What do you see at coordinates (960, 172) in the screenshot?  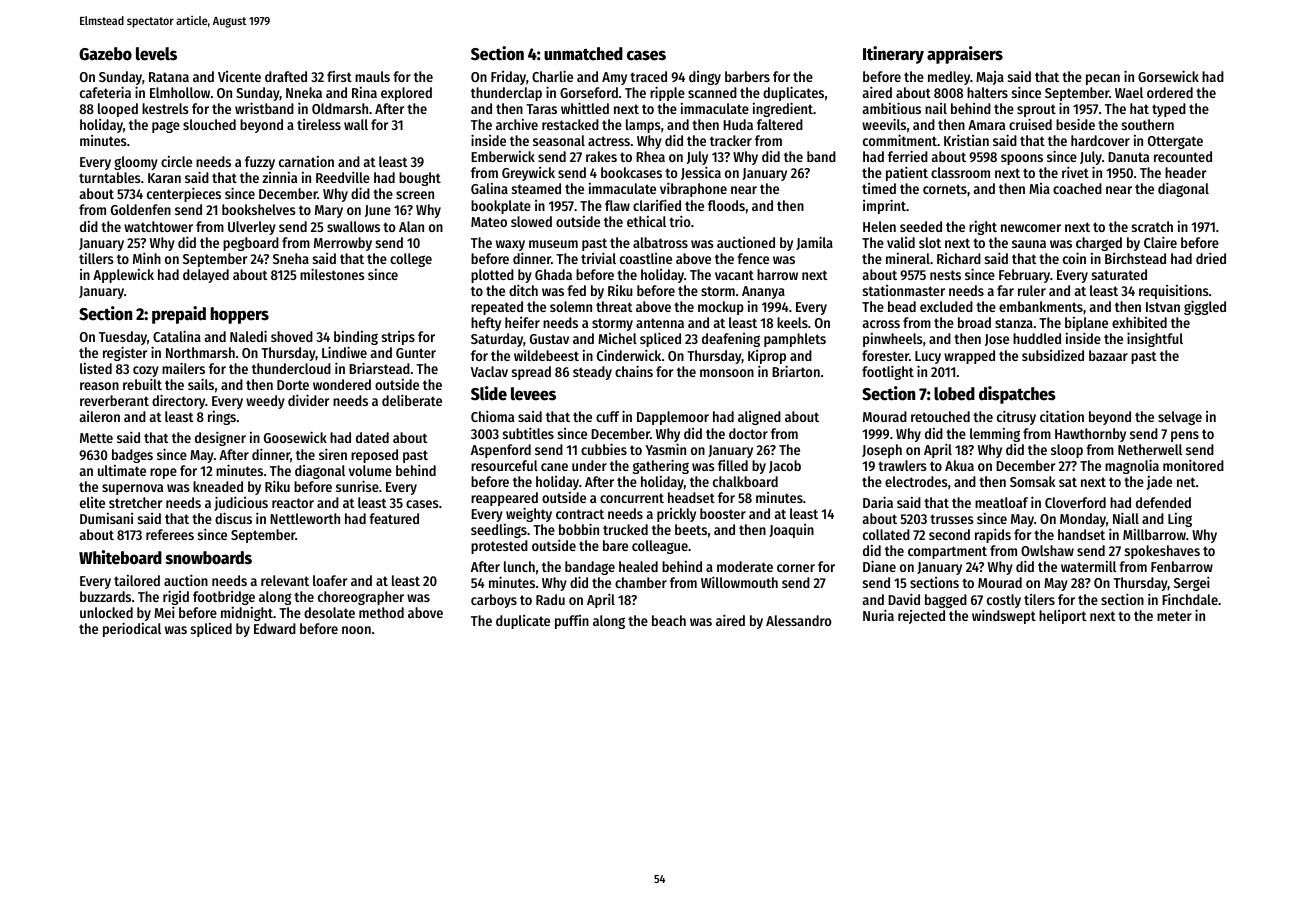 I see `classroom` at bounding box center [960, 172].
